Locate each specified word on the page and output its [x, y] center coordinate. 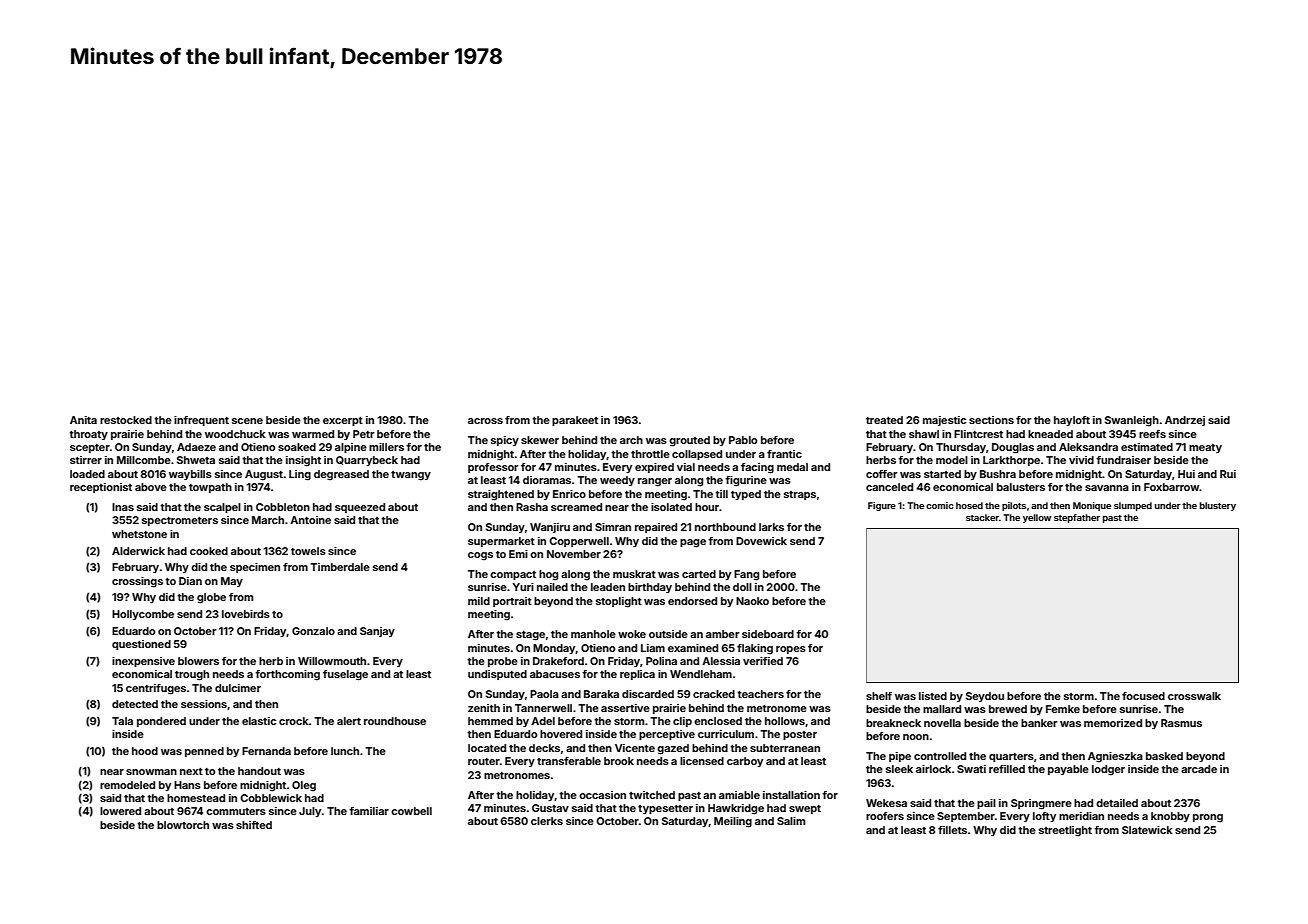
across [485, 421]
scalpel [222, 508]
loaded [87, 474]
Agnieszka [1115, 757]
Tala [122, 721]
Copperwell [579, 542]
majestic [944, 421]
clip [682, 722]
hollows [785, 721]
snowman [151, 772]
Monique [1092, 506]
